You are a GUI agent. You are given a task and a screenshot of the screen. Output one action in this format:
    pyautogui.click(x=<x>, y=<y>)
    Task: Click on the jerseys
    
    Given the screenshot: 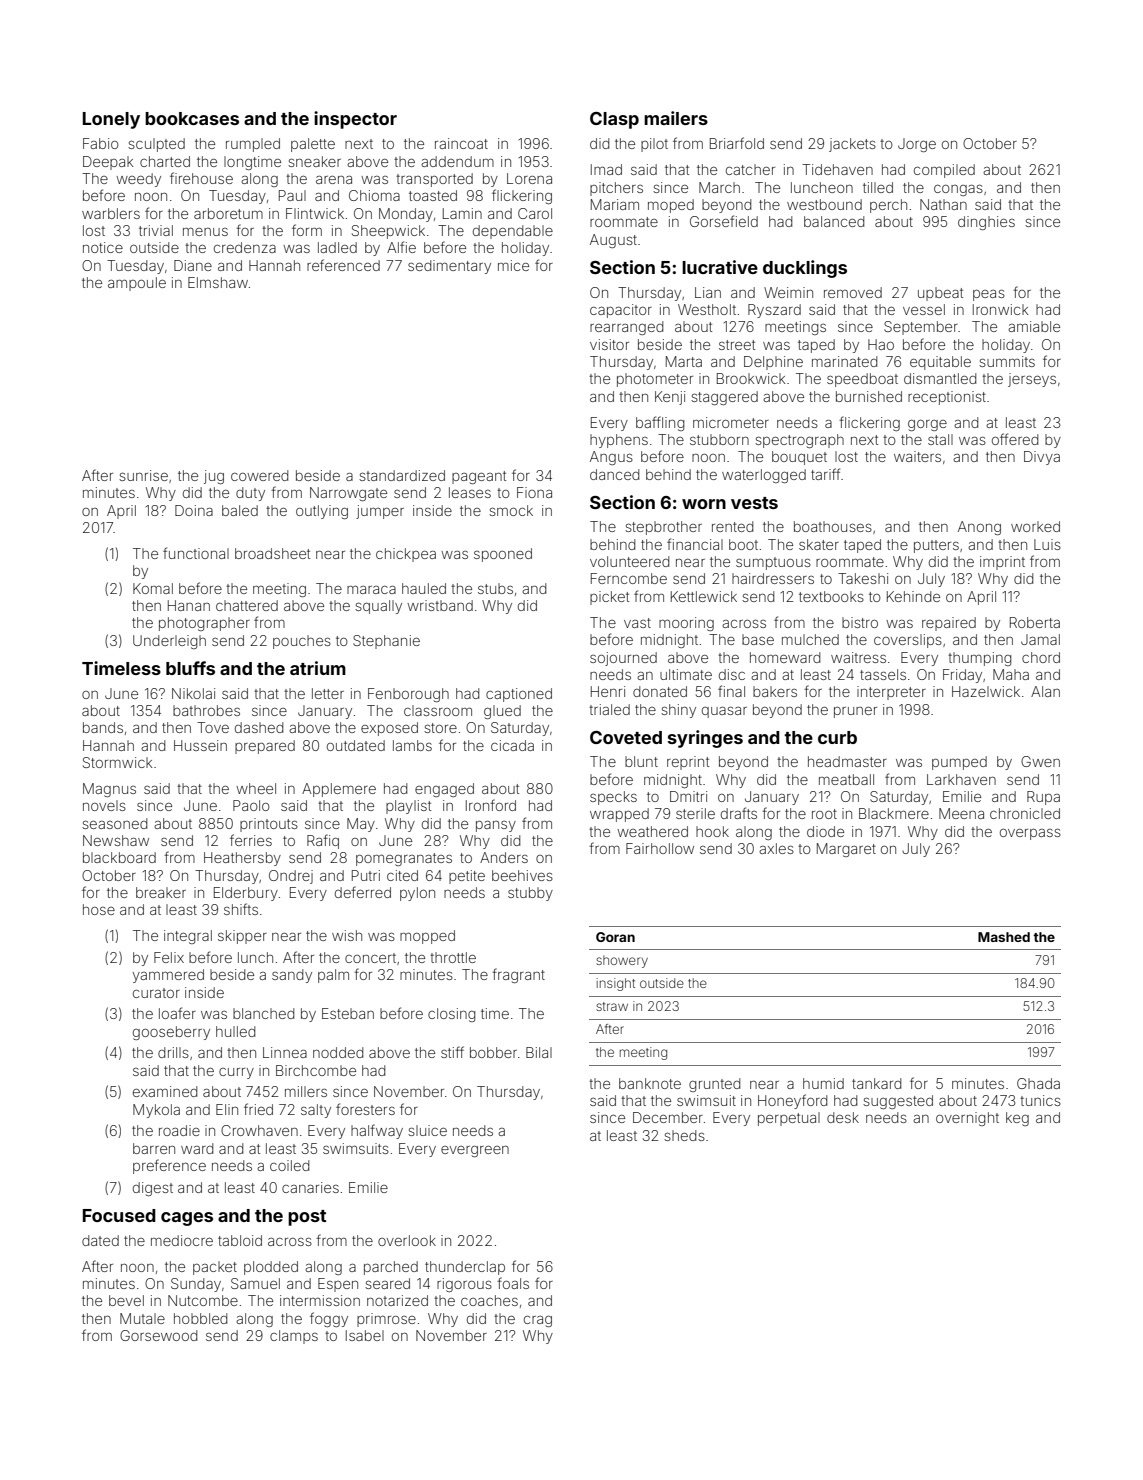 What is the action you would take?
    pyautogui.click(x=1032, y=380)
